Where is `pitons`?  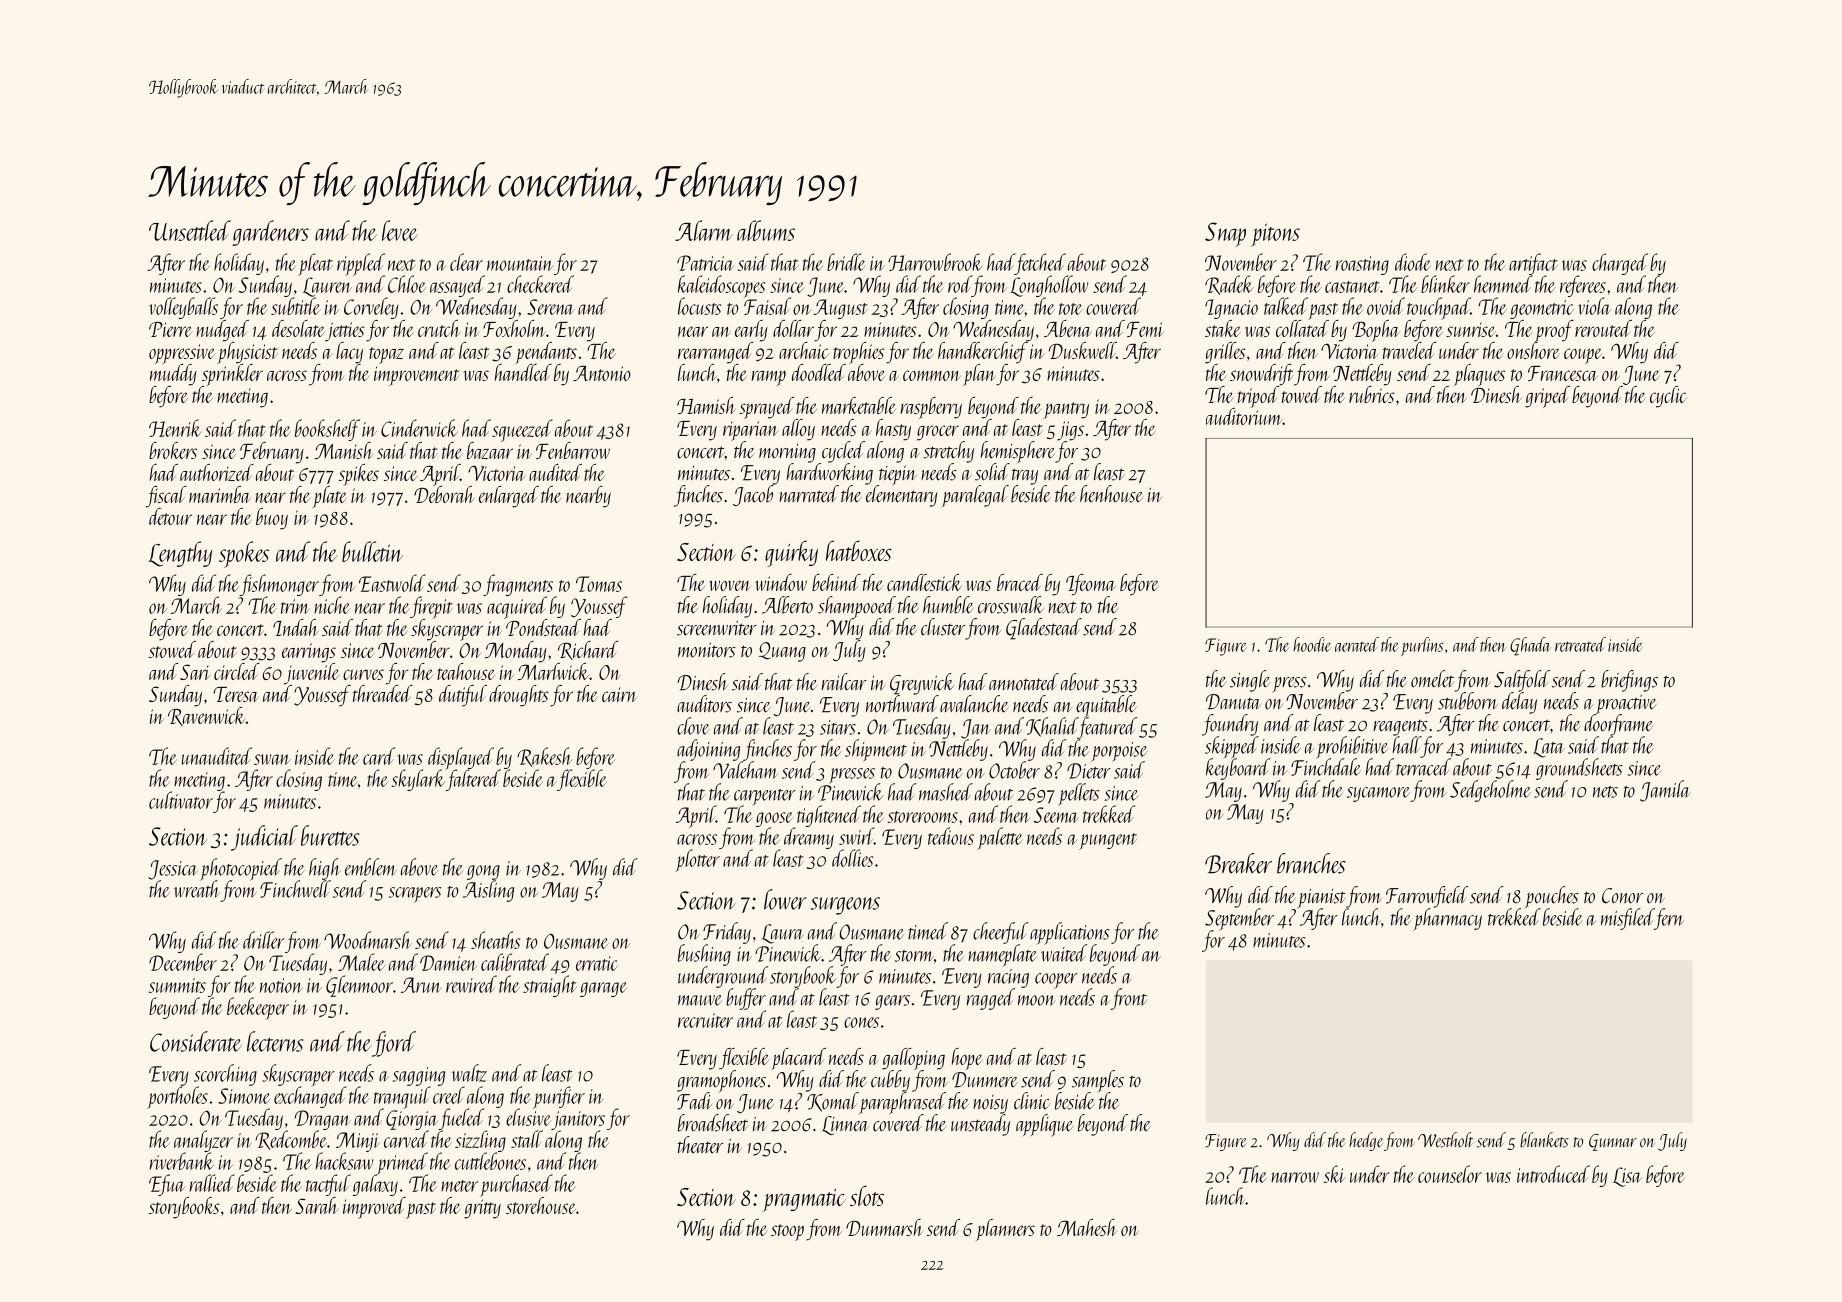
pitons is located at coordinates (1275, 235).
